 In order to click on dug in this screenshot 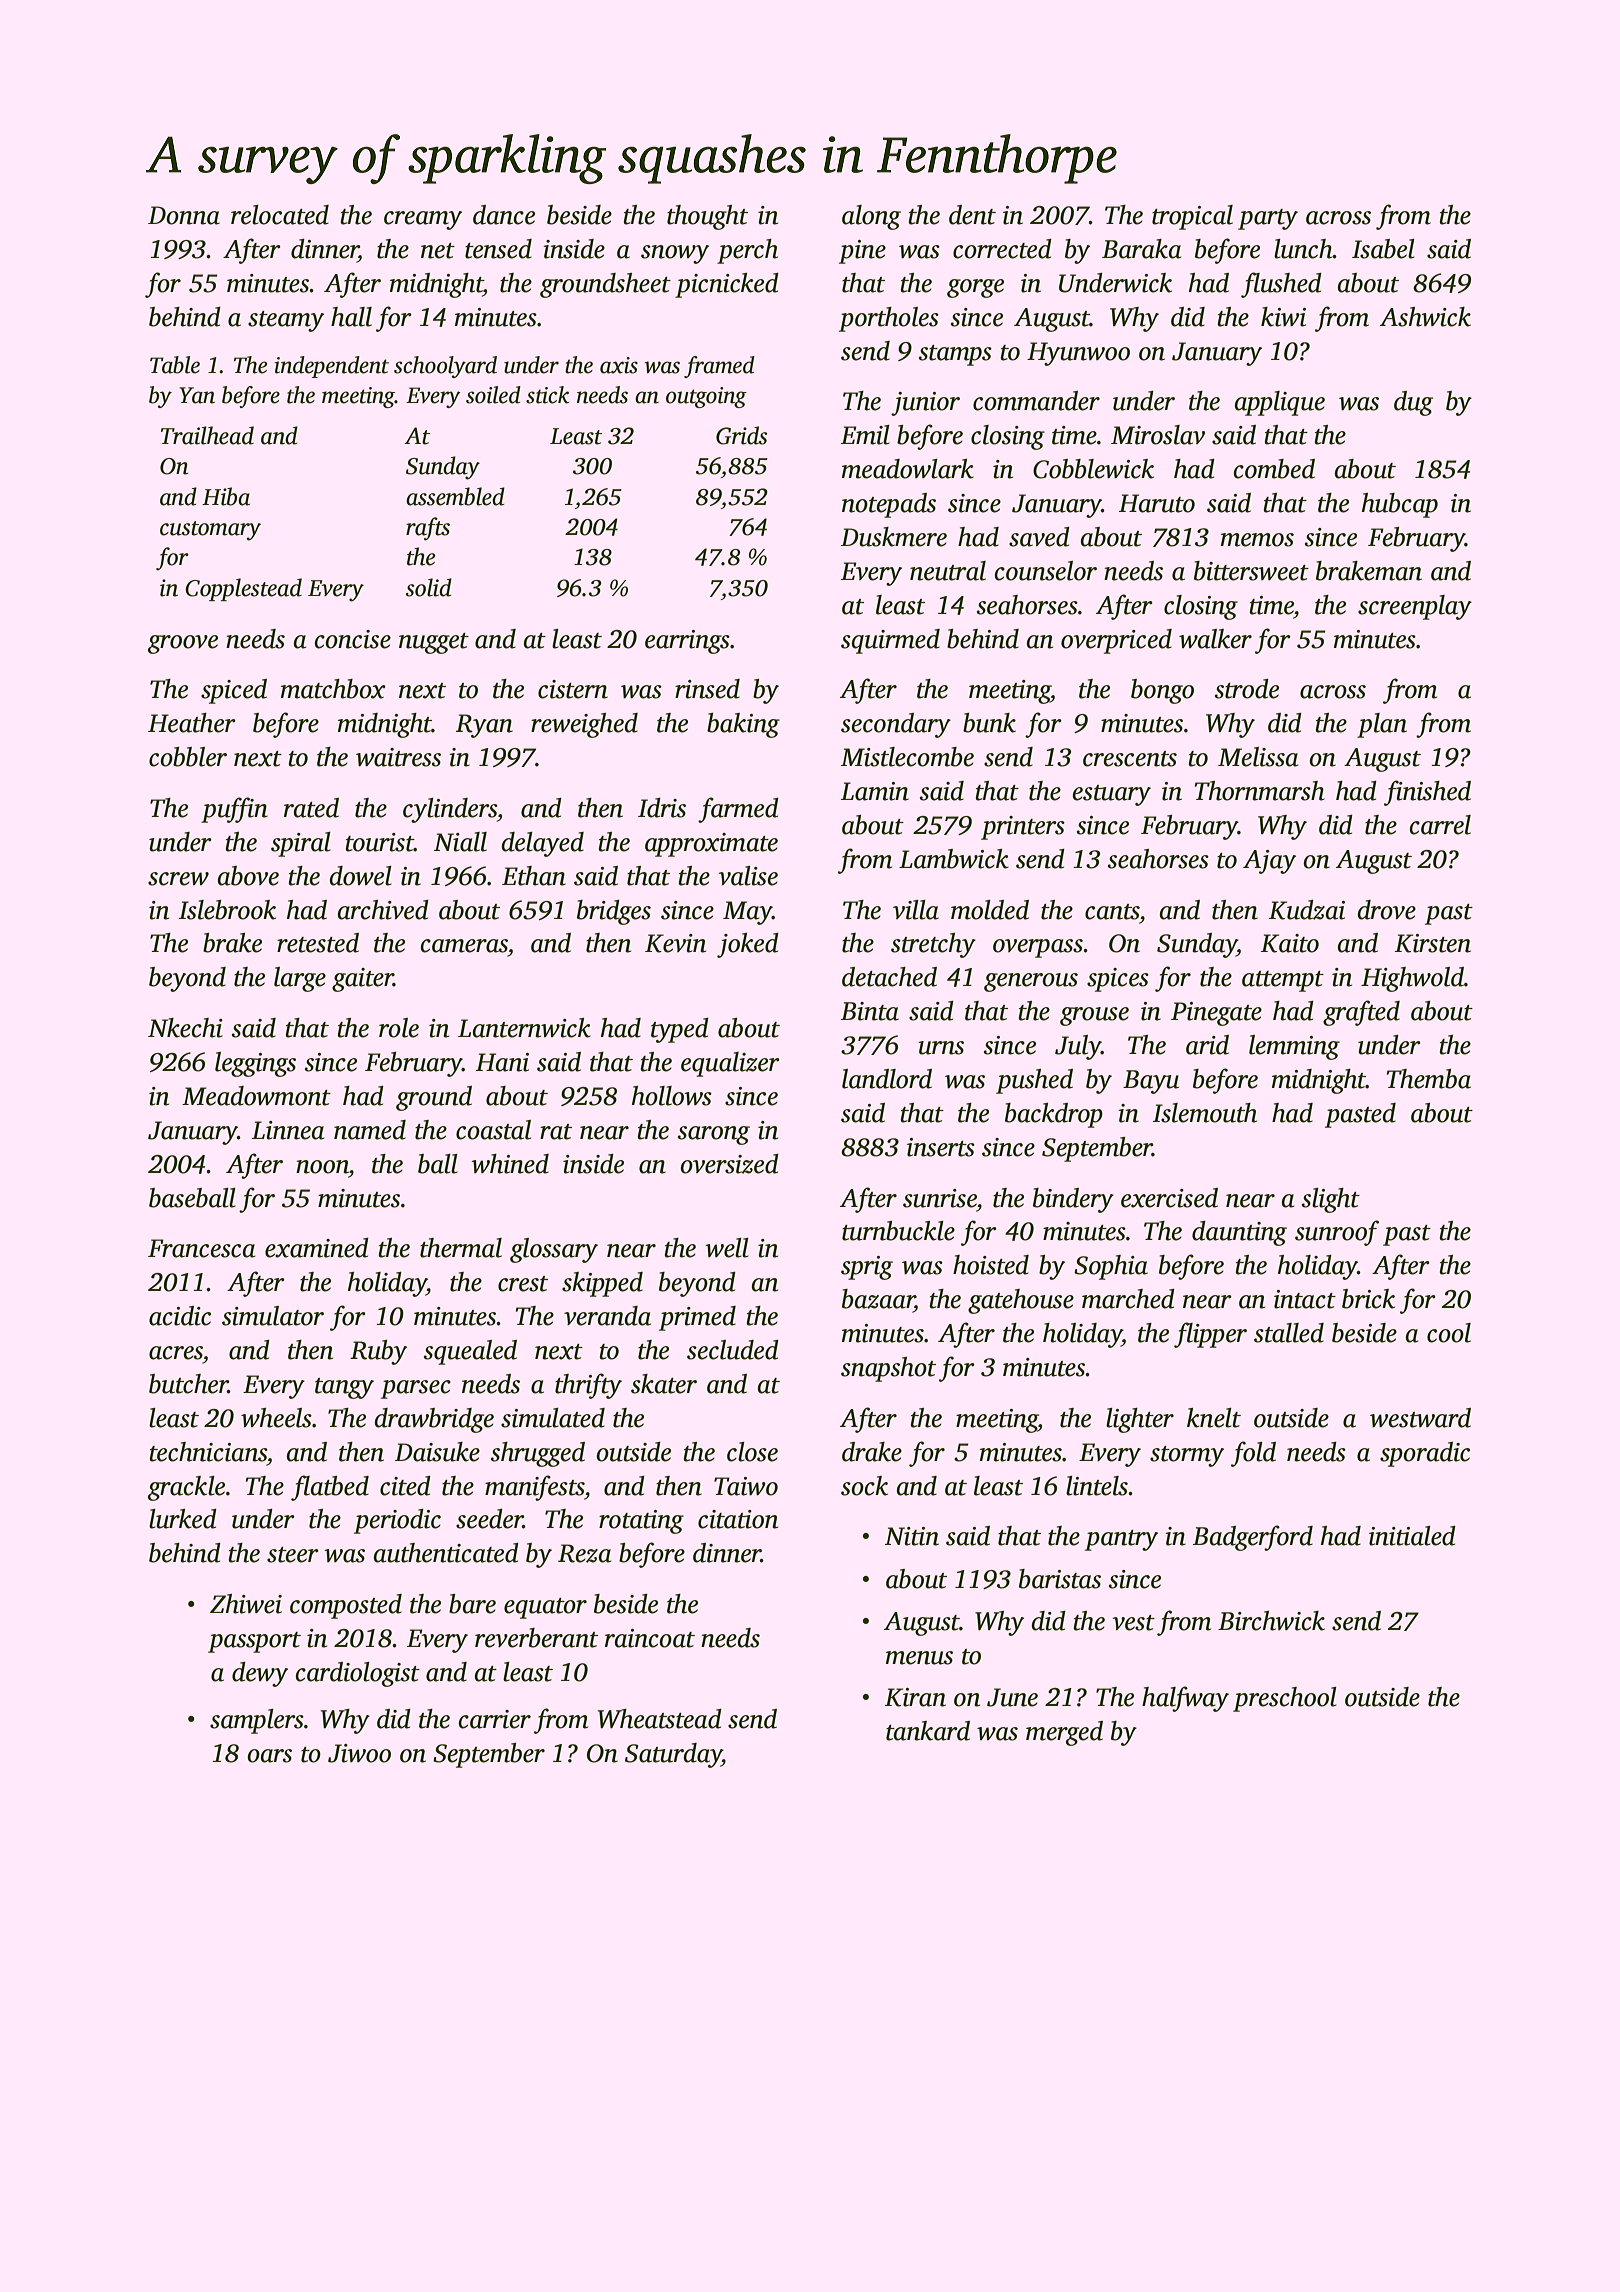, I will do `click(1413, 403)`.
